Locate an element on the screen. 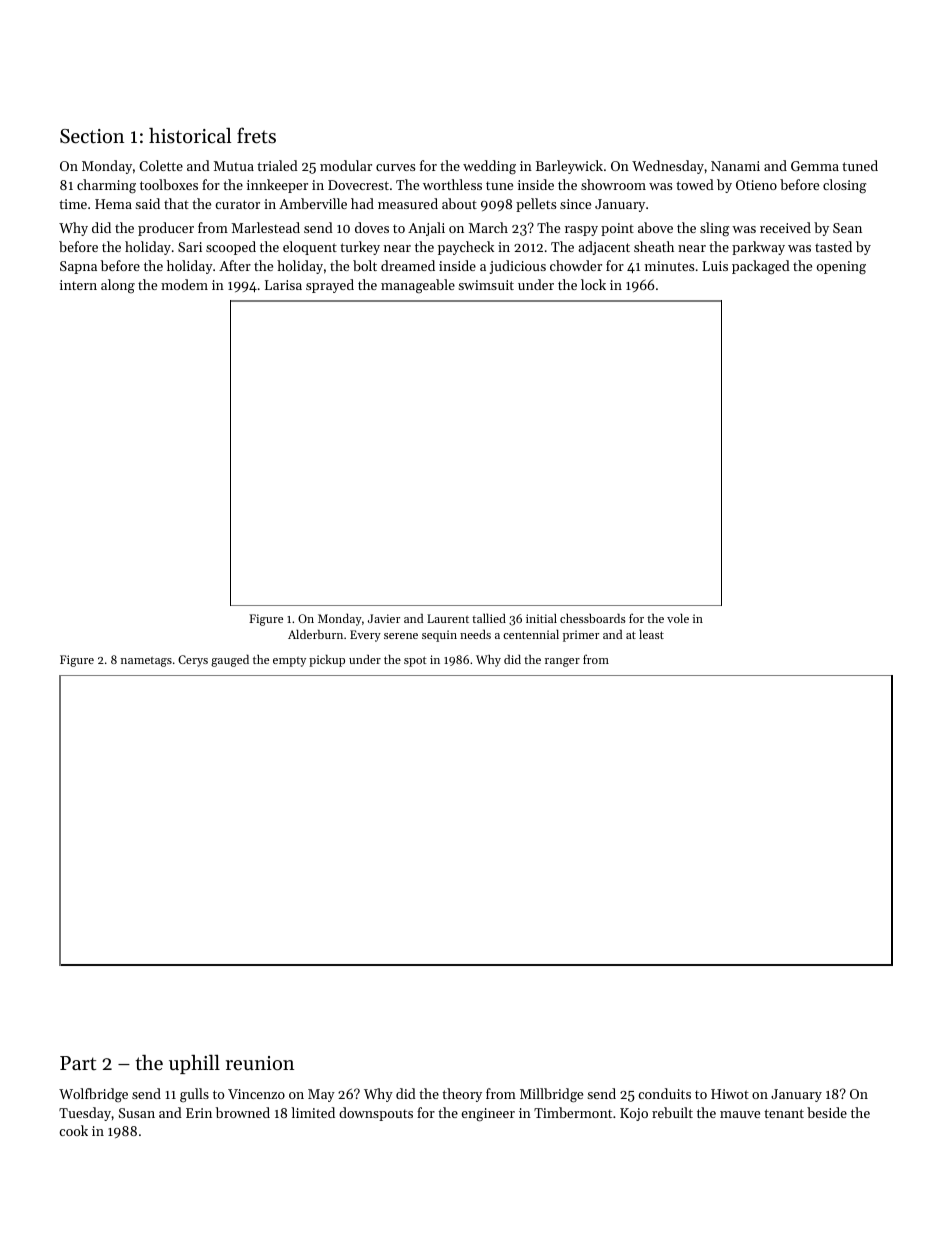 The width and height of the screenshot is (952, 1233). intern is located at coordinates (78, 285).
